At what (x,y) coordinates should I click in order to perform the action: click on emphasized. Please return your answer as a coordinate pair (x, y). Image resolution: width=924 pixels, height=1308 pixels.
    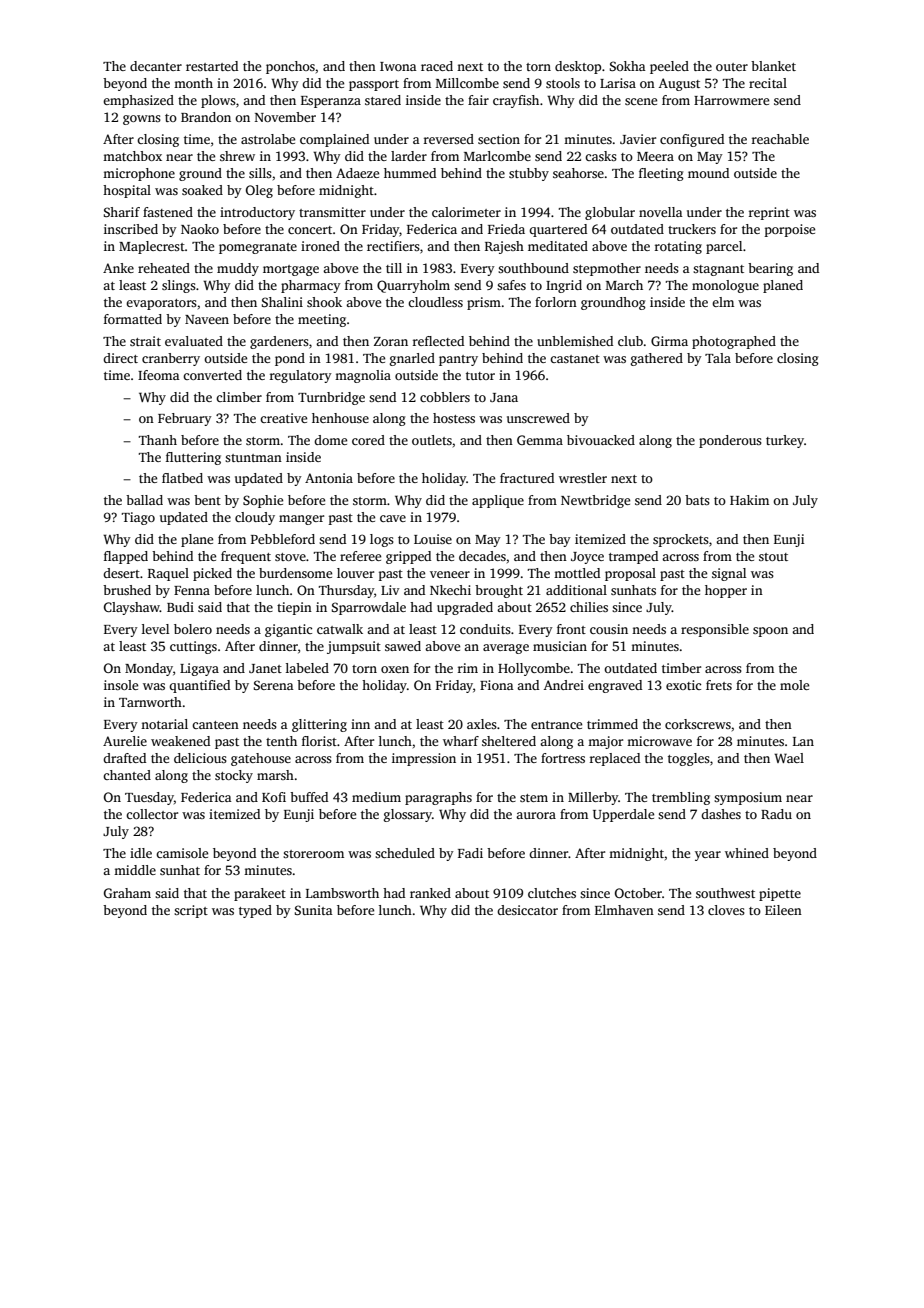
    Looking at the image, I should click on (138, 101).
